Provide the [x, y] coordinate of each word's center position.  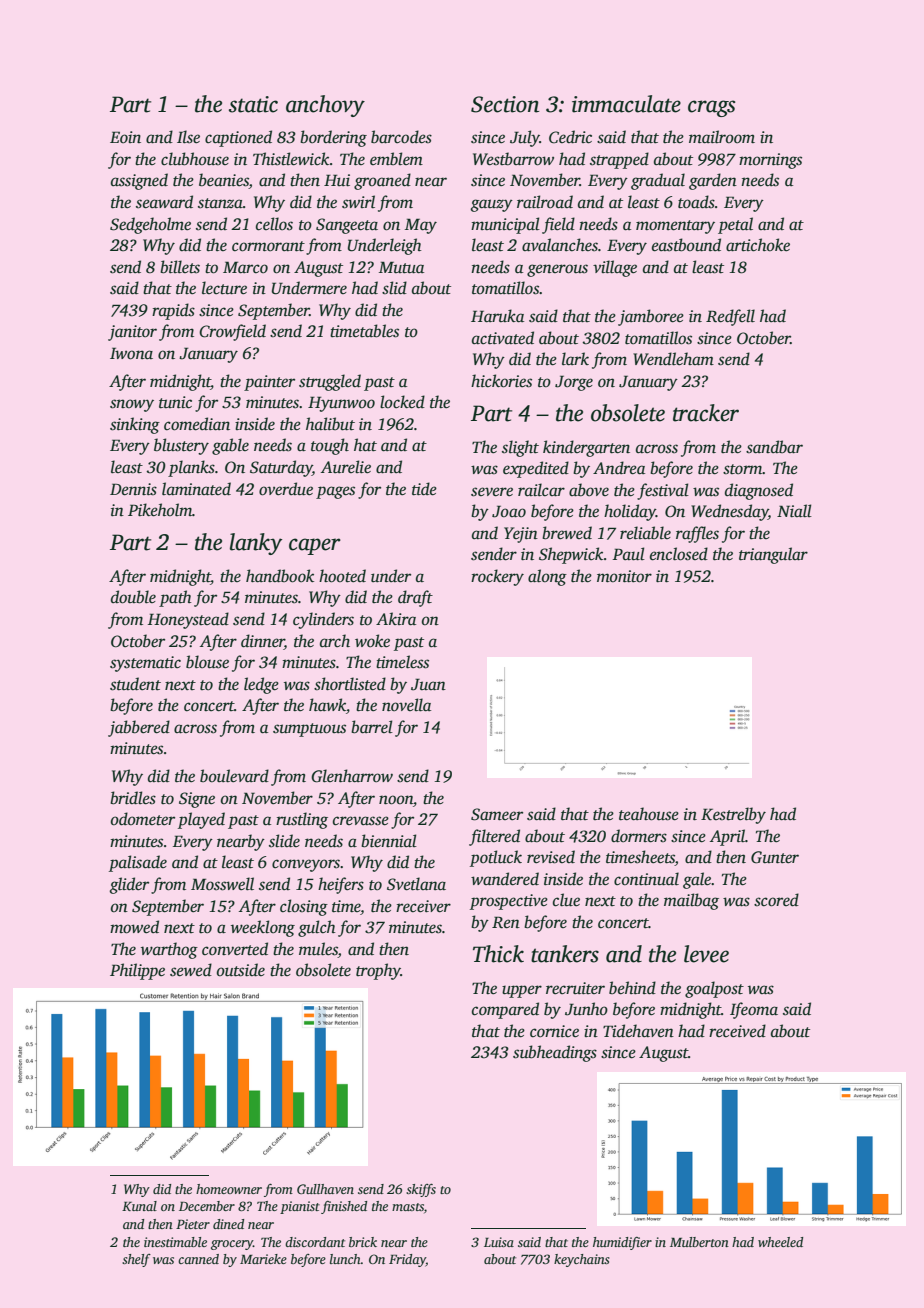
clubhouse [195, 159]
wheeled [780, 1242]
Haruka [497, 316]
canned [198, 1259]
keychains [582, 1260]
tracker [706, 413]
